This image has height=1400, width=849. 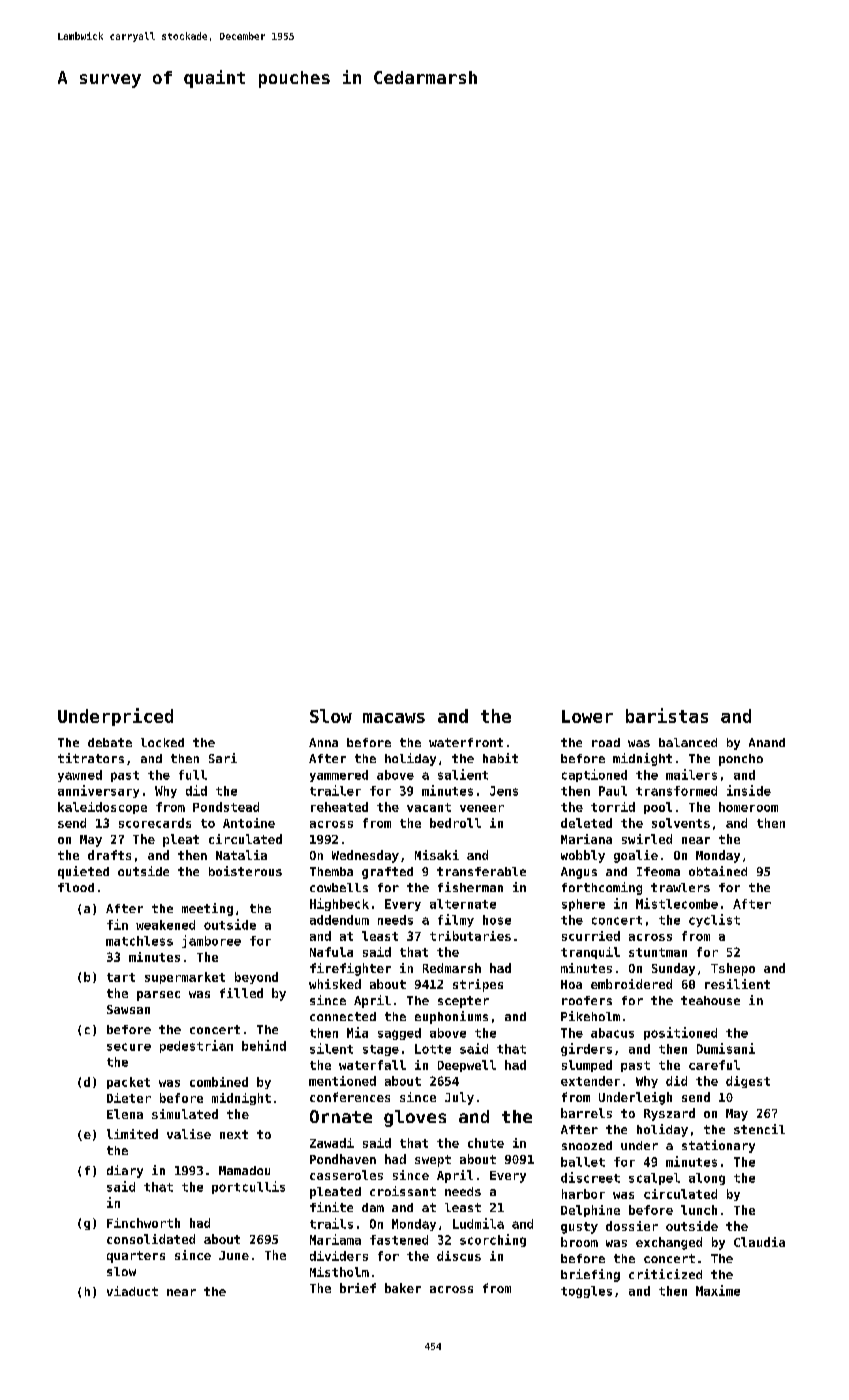 What do you see at coordinates (125, 1114) in the image?
I see `Elena` at bounding box center [125, 1114].
